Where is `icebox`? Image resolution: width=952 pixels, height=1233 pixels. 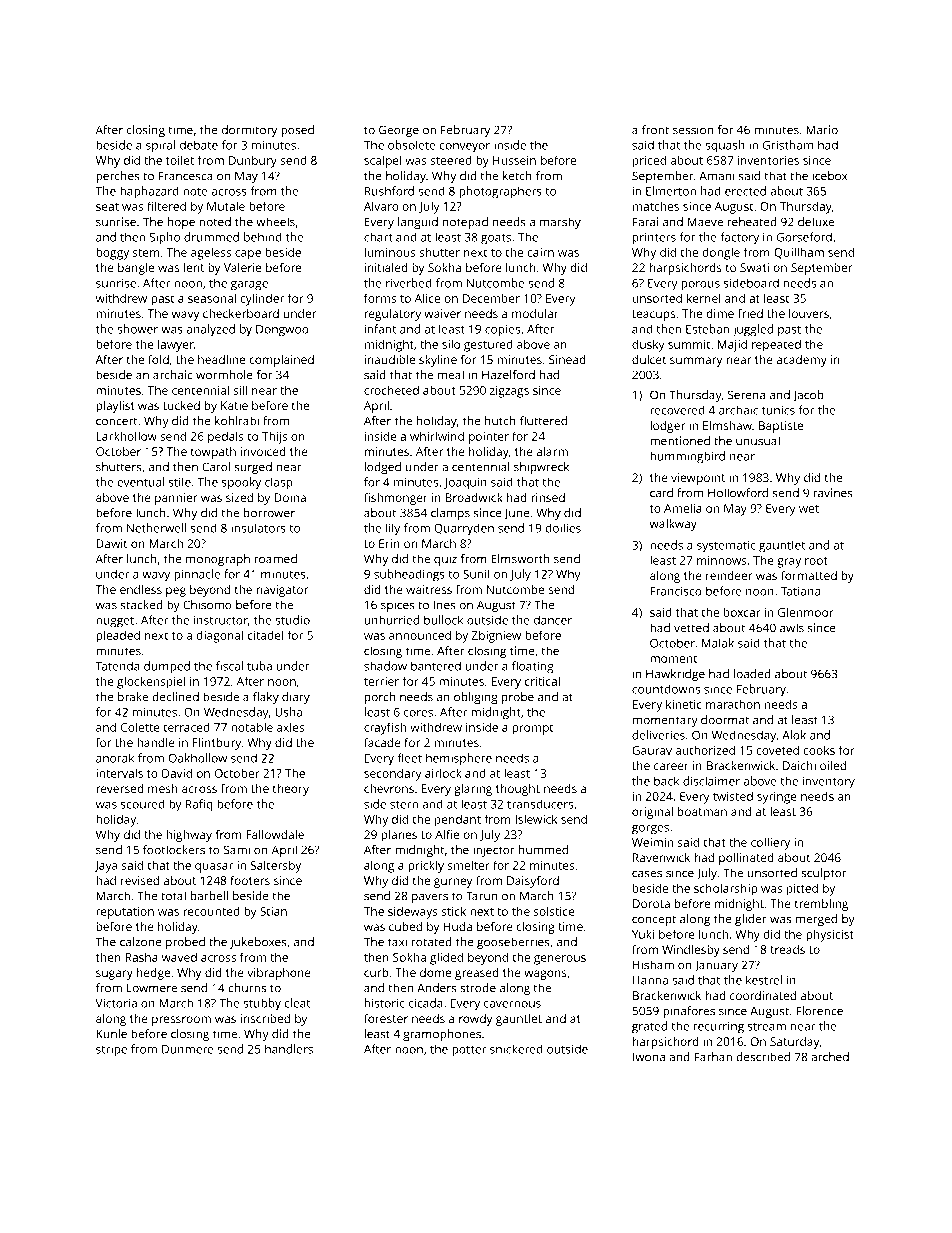 icebox is located at coordinates (830, 176).
